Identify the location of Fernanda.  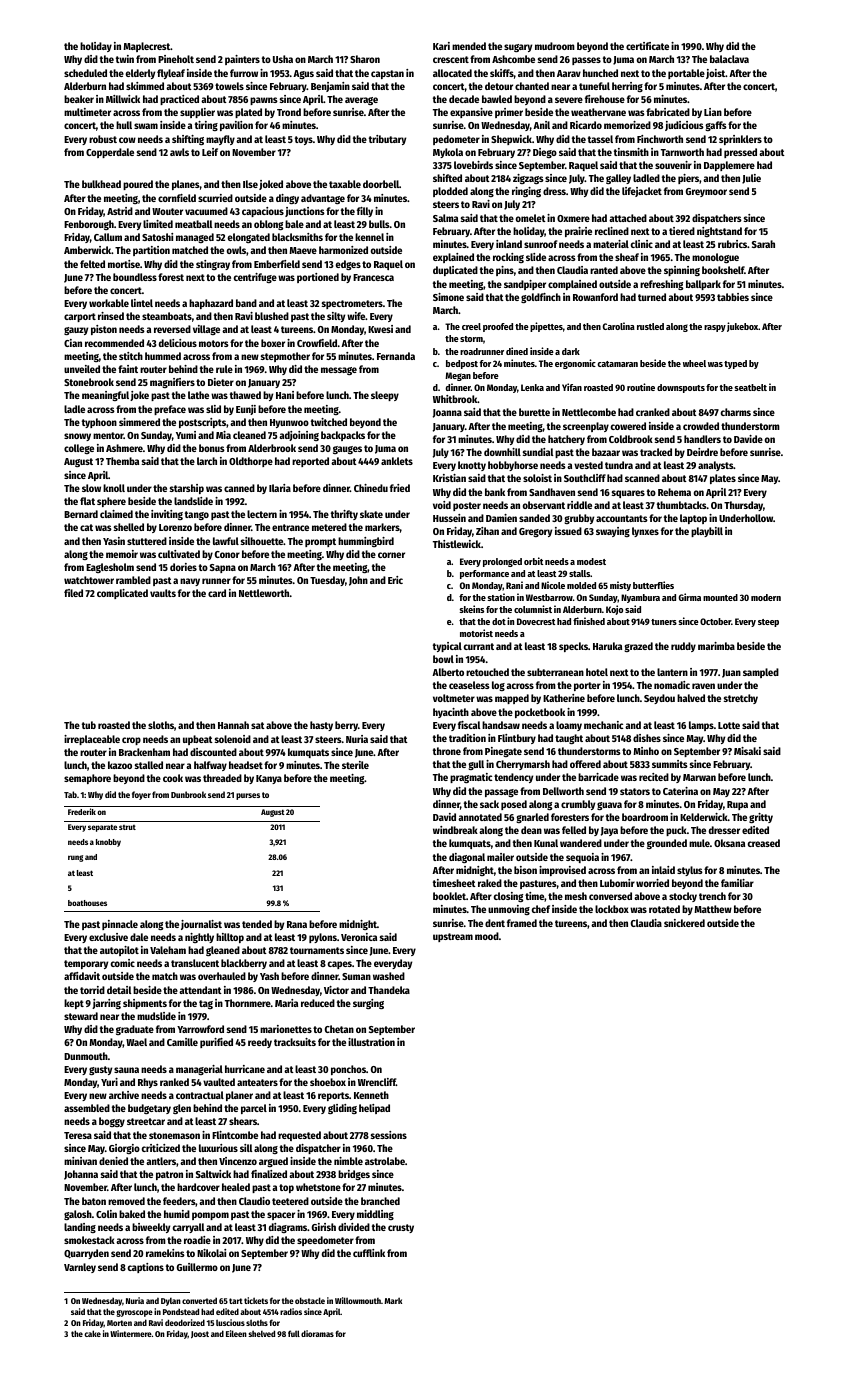
(396, 356).
